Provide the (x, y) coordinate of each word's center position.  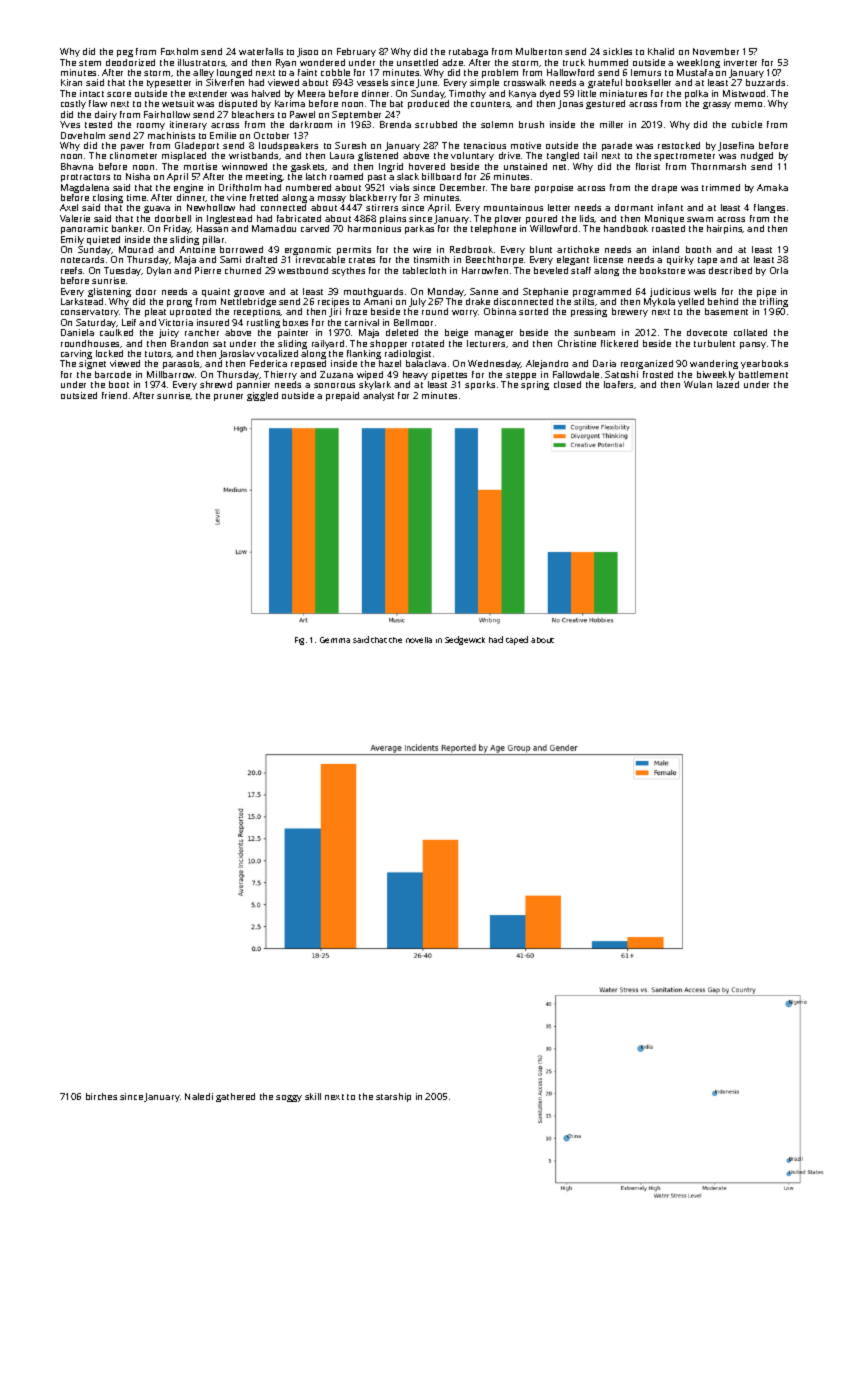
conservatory (90, 313)
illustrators (202, 63)
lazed (728, 384)
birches (101, 1096)
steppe (521, 376)
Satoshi (621, 374)
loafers (618, 384)
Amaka (772, 187)
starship (393, 1097)
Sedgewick (465, 640)
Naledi (199, 1096)
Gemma (335, 640)
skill (313, 1096)
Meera (311, 93)
